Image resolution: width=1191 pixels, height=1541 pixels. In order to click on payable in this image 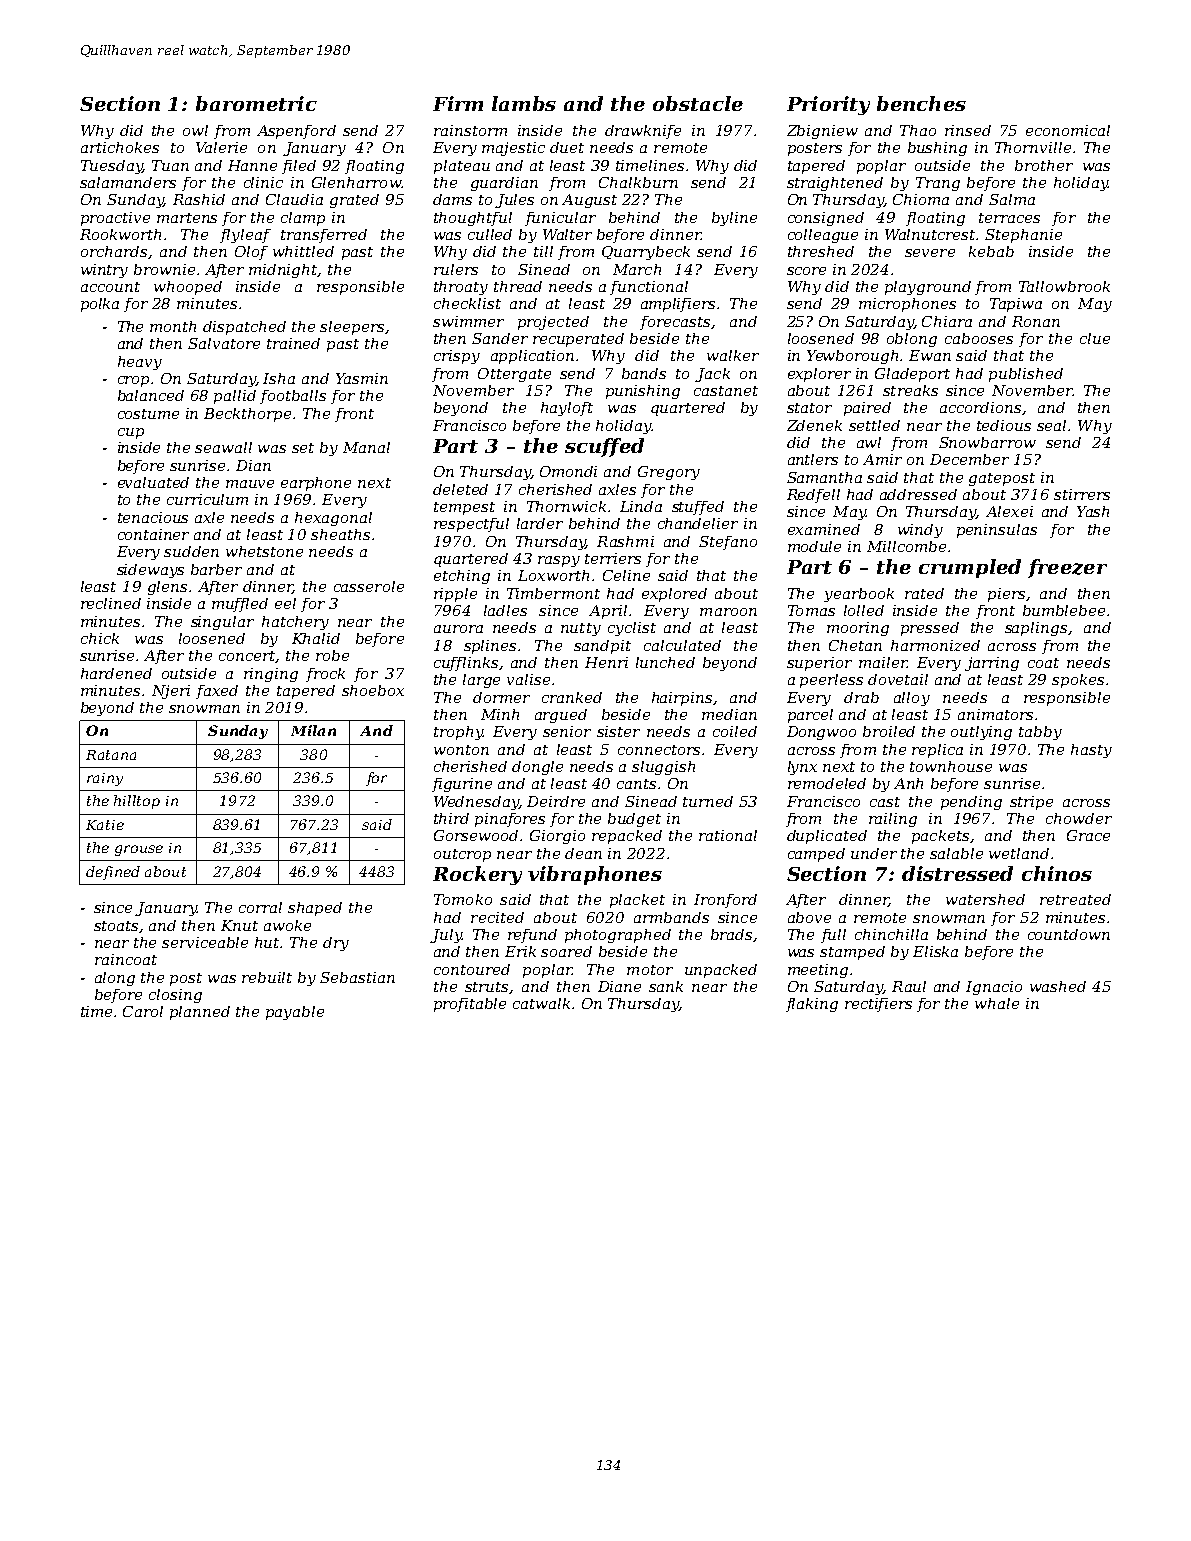, I will do `click(295, 1013)`.
